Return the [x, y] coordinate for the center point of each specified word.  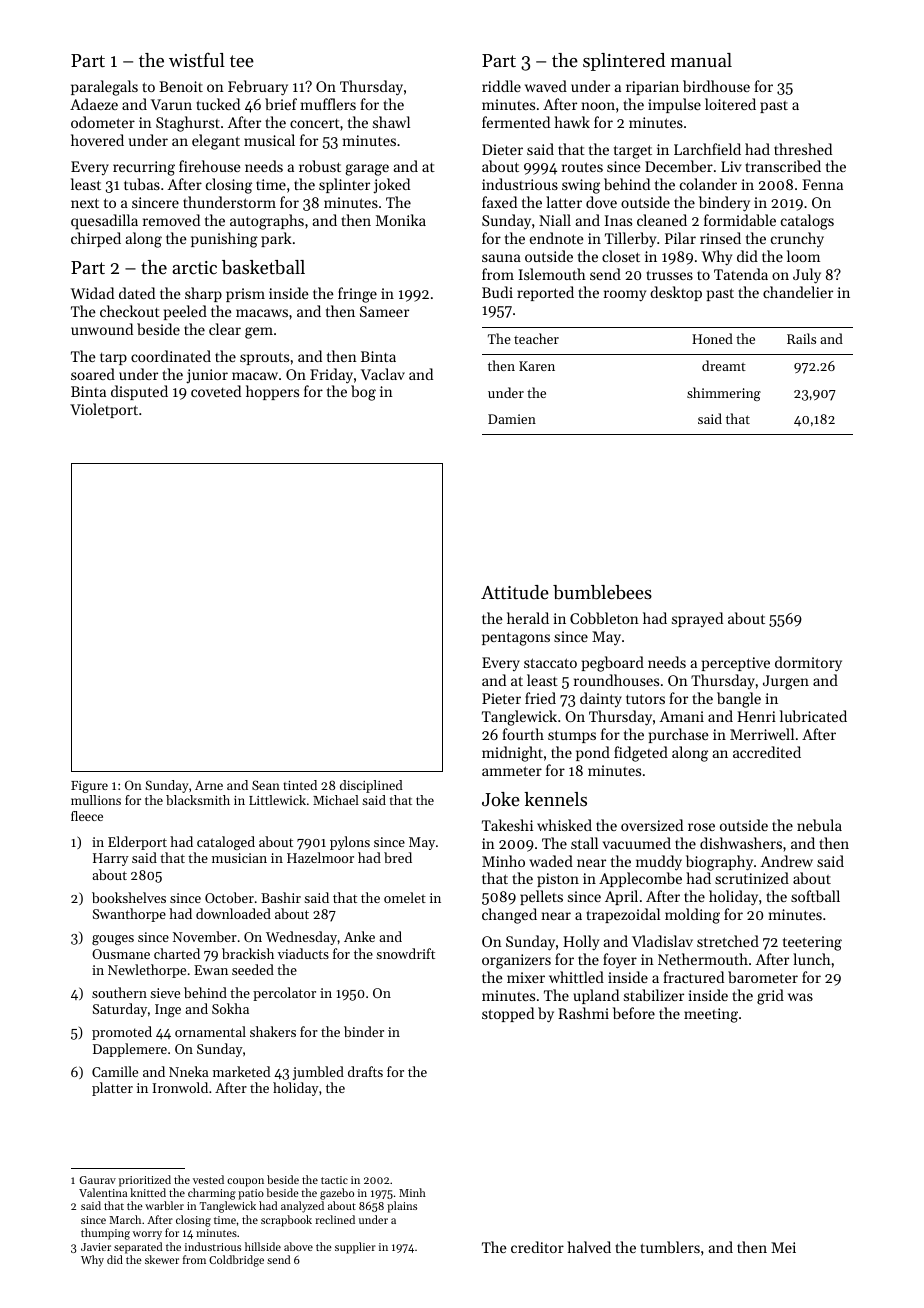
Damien [512, 419]
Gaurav [98, 1180]
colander [708, 184]
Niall [555, 220]
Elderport [137, 843]
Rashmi [583, 1013]
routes [582, 167]
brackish [248, 953]
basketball [263, 267]
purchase [679, 735]
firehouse [210, 166]
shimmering [724, 394]
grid [770, 997]
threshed [803, 149]
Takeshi [507, 825]
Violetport [104, 410]
